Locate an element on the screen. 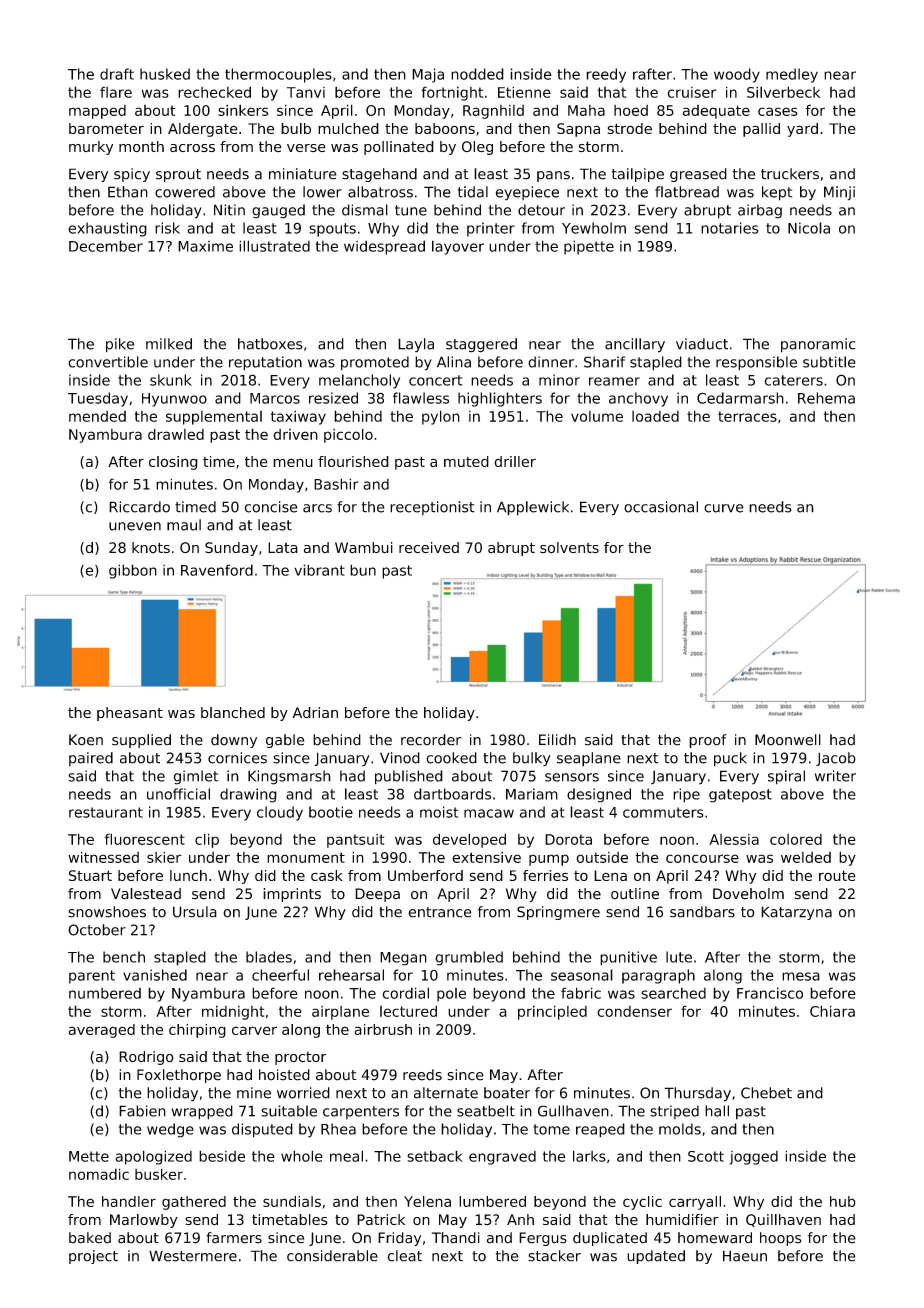 The width and height of the screenshot is (924, 1308). terraces is located at coordinates (747, 416).
